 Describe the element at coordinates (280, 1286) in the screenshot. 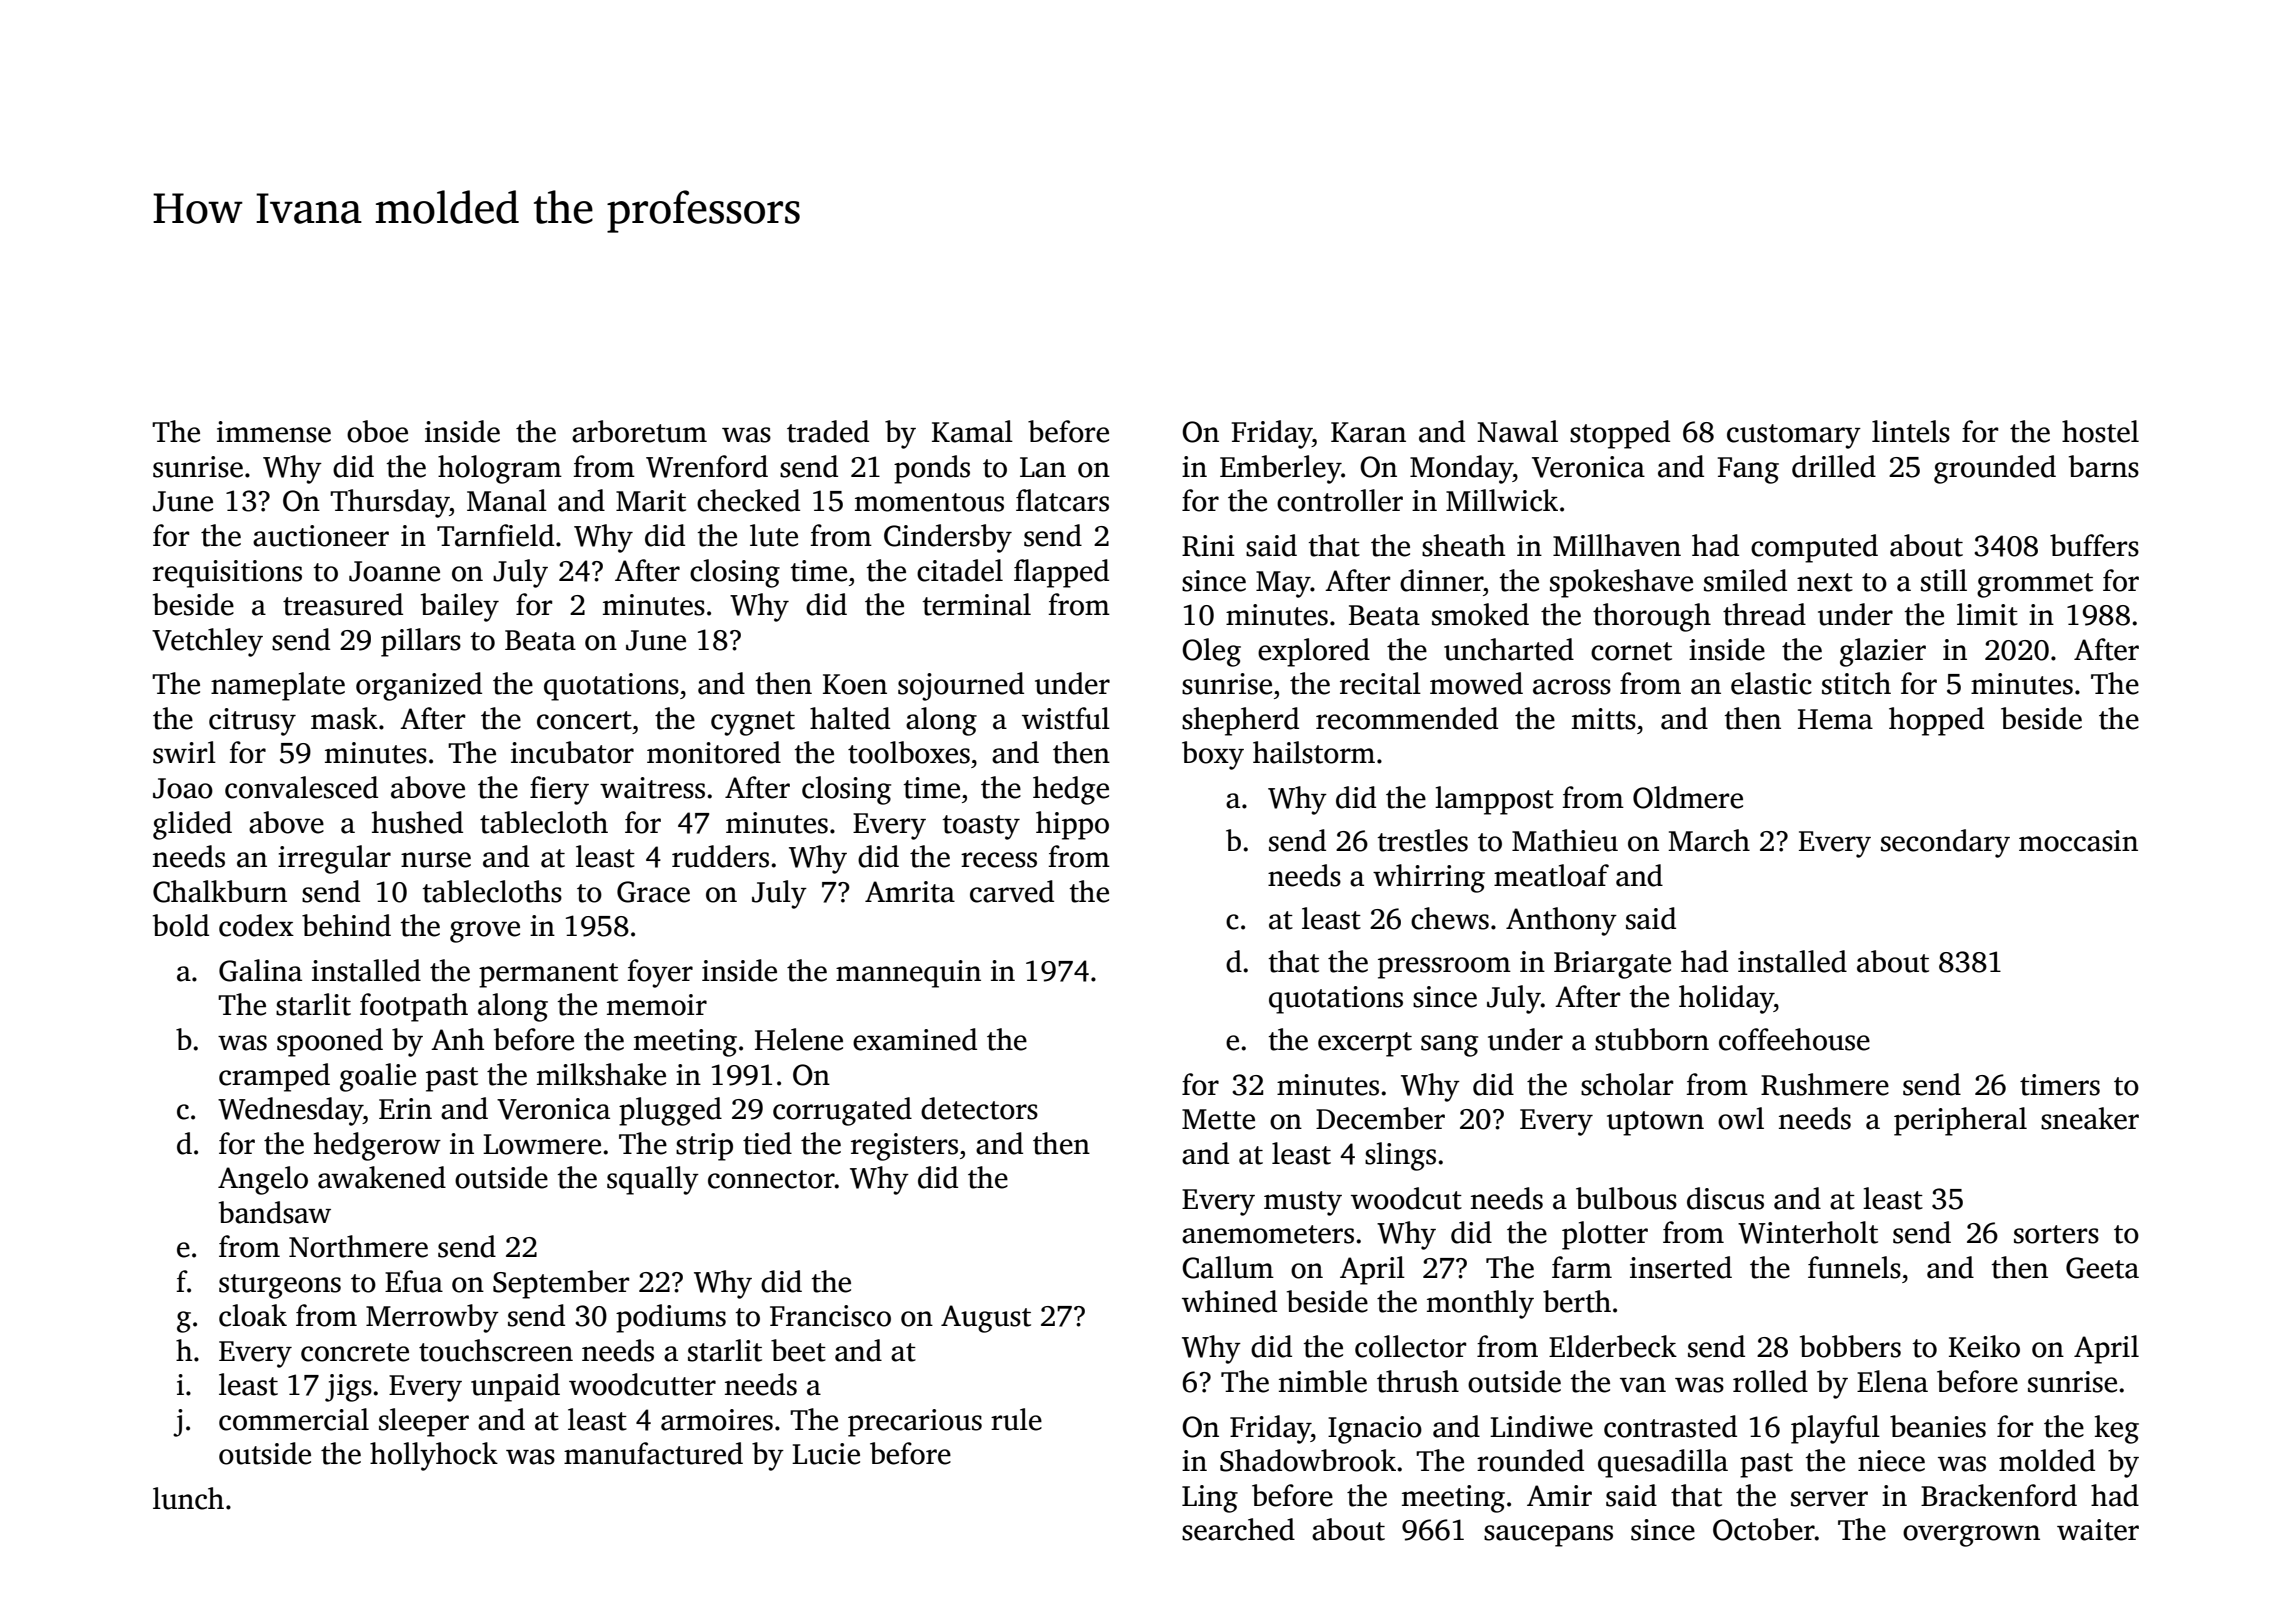

I see `sturgeons` at that location.
